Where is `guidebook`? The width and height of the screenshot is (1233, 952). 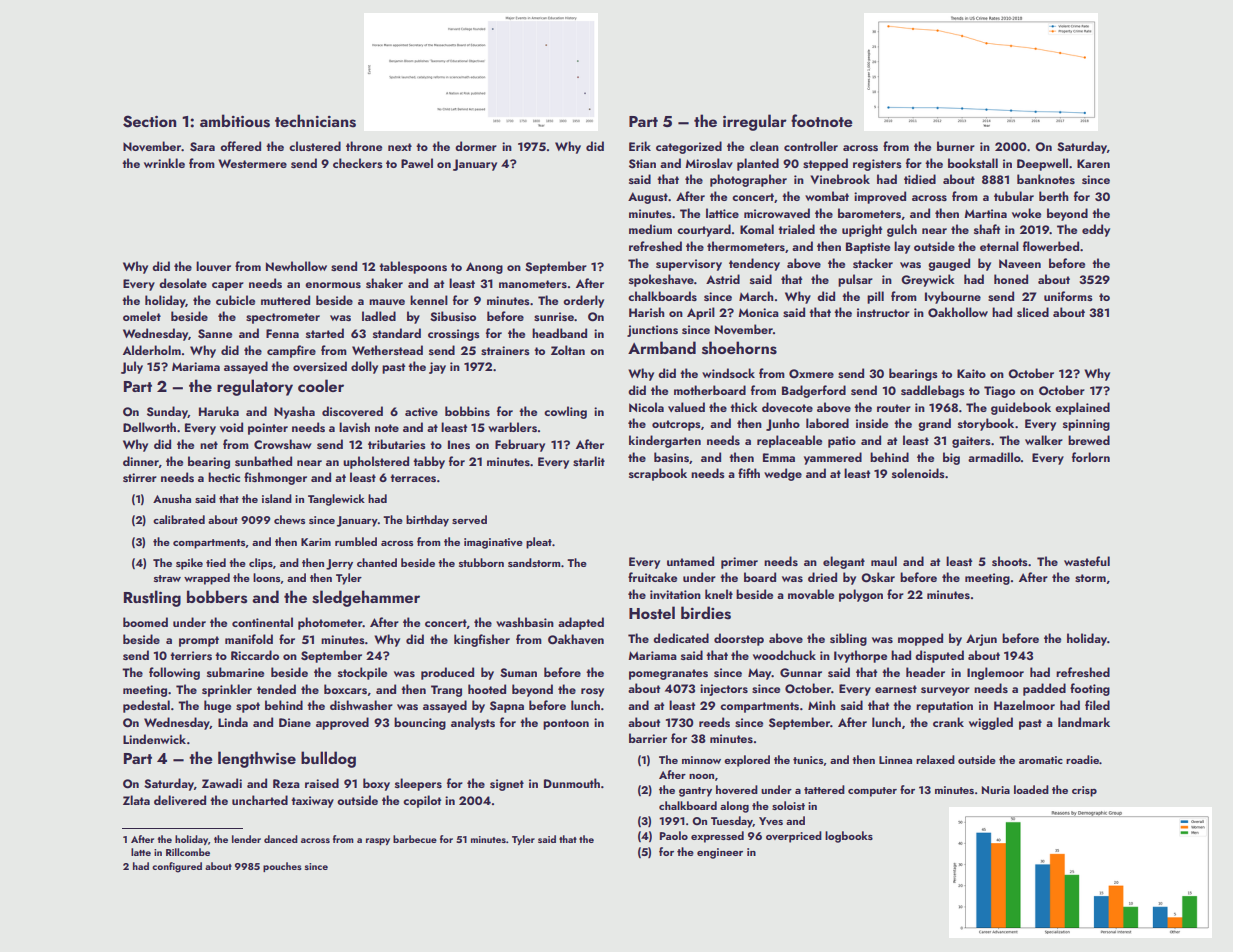 guidebook is located at coordinates (1021, 408).
